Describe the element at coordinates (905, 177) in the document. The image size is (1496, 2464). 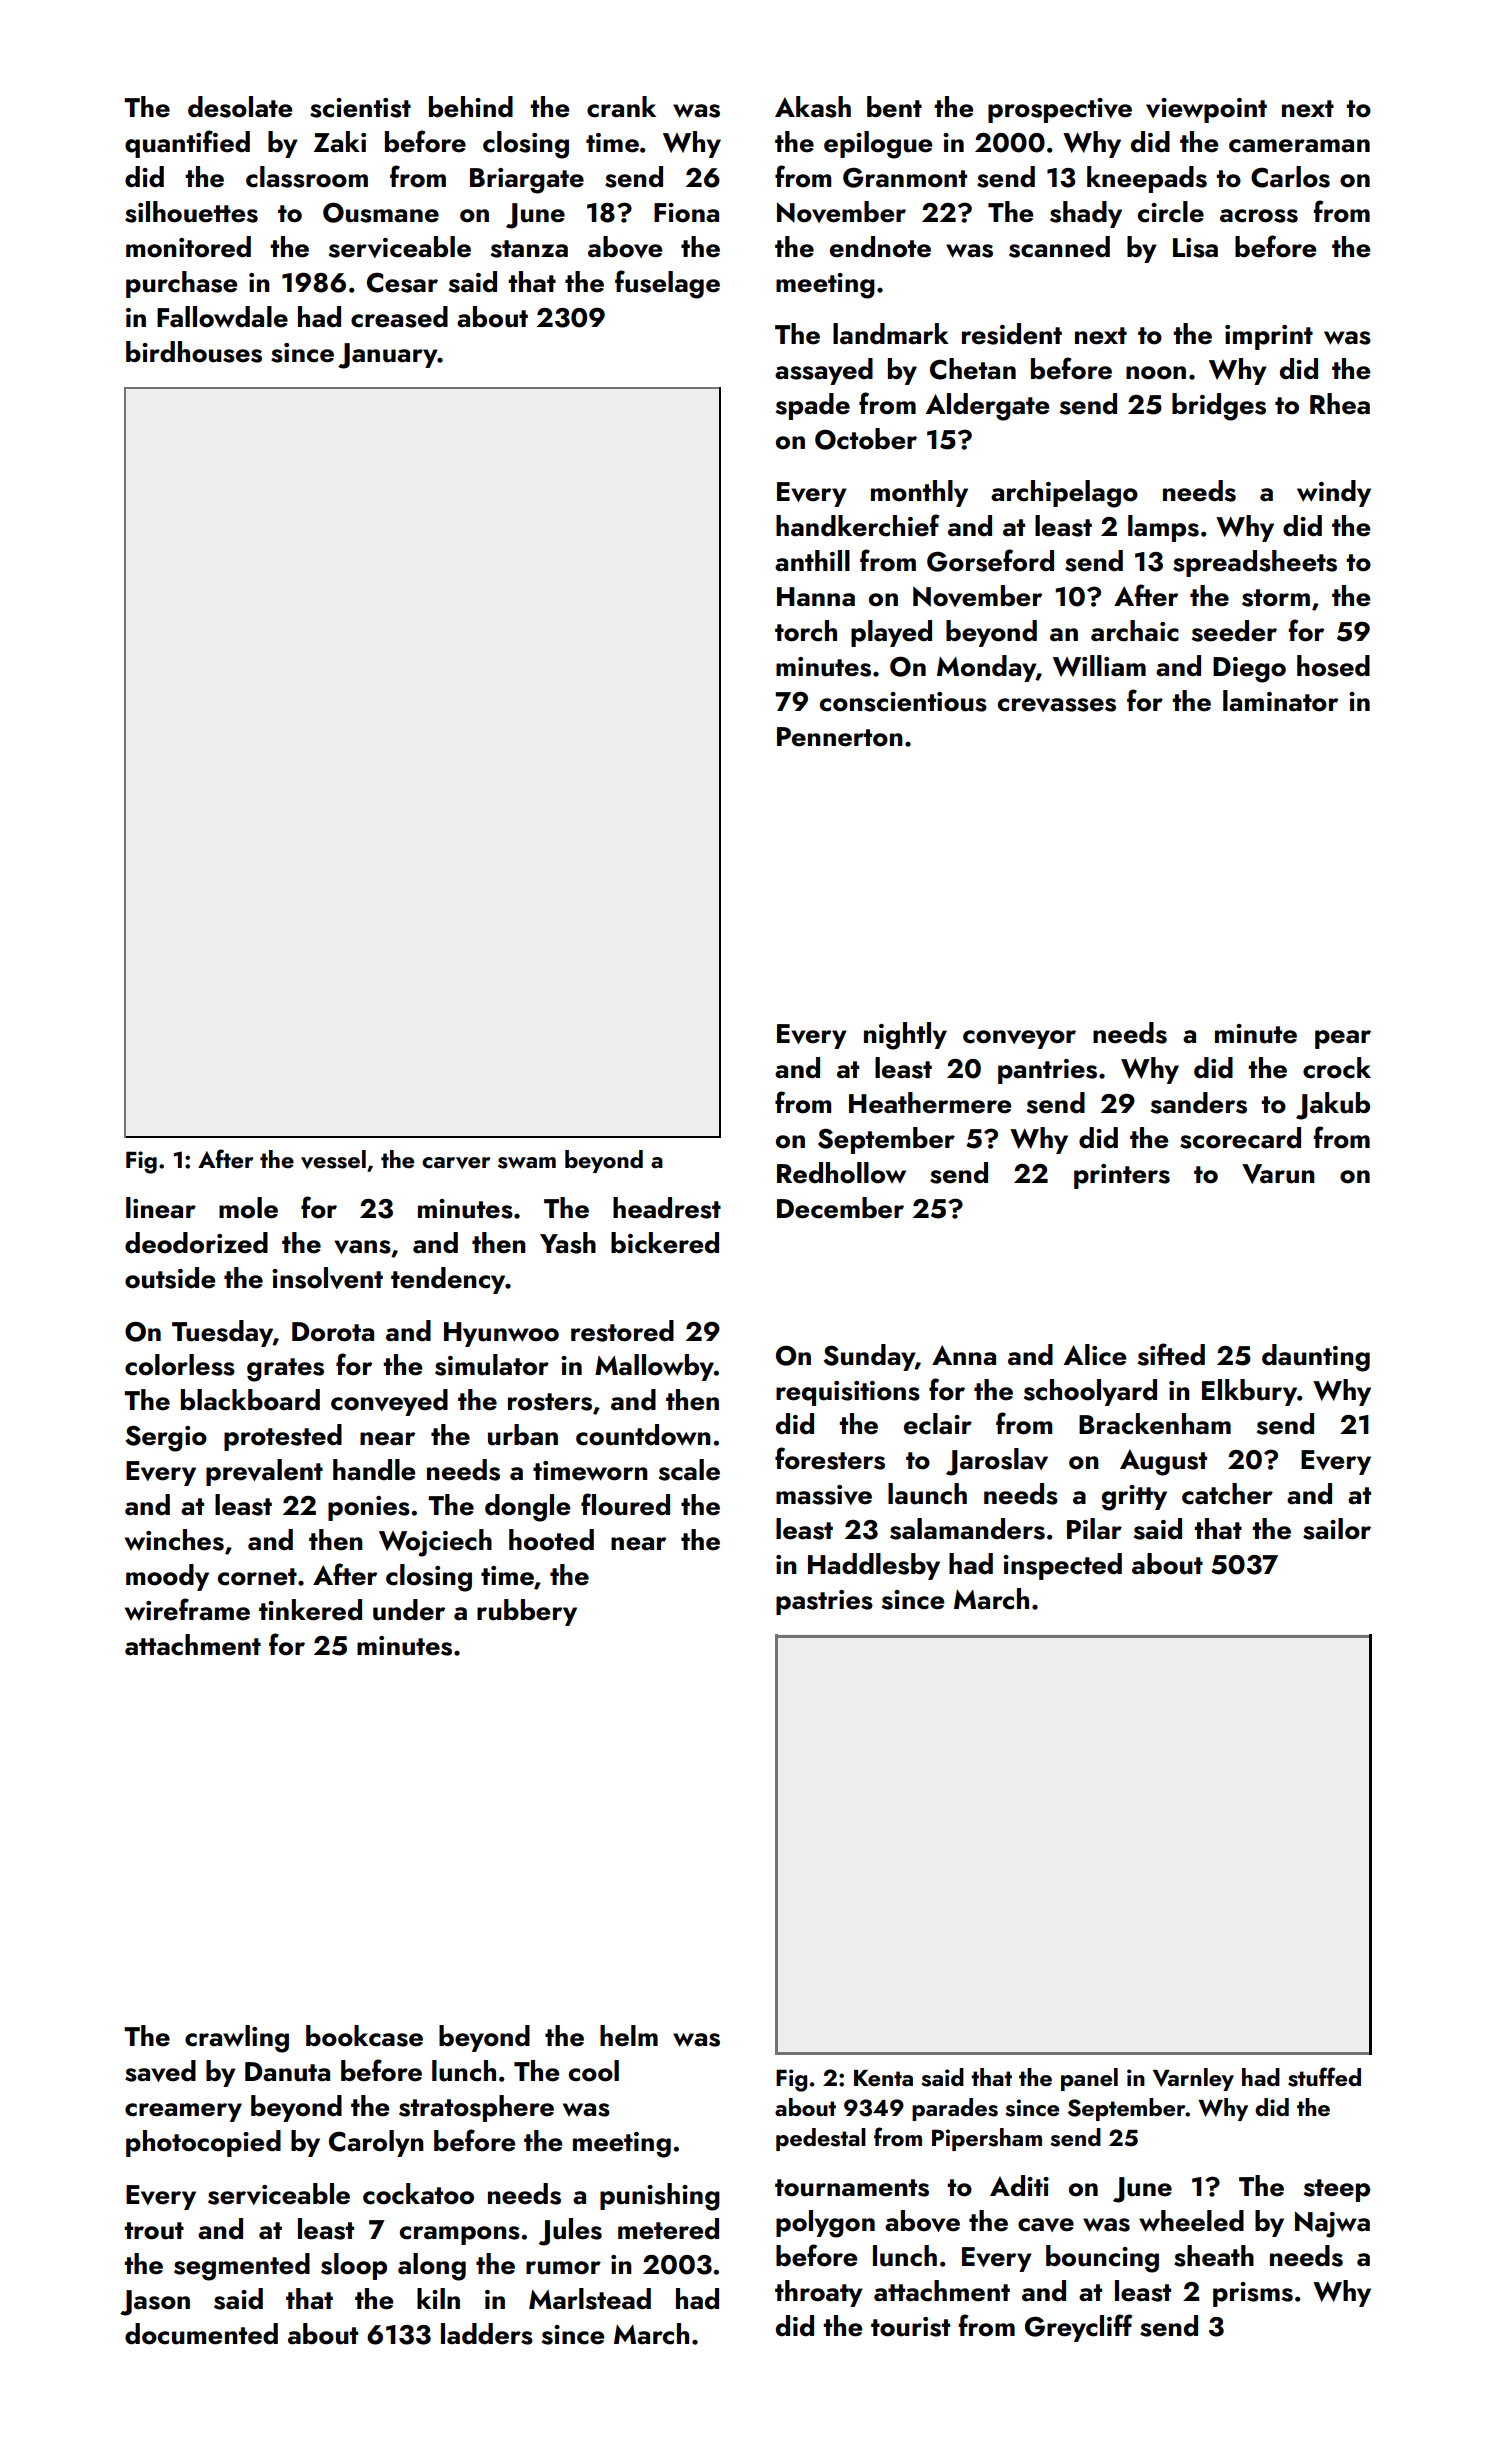
I see `Granmont` at that location.
